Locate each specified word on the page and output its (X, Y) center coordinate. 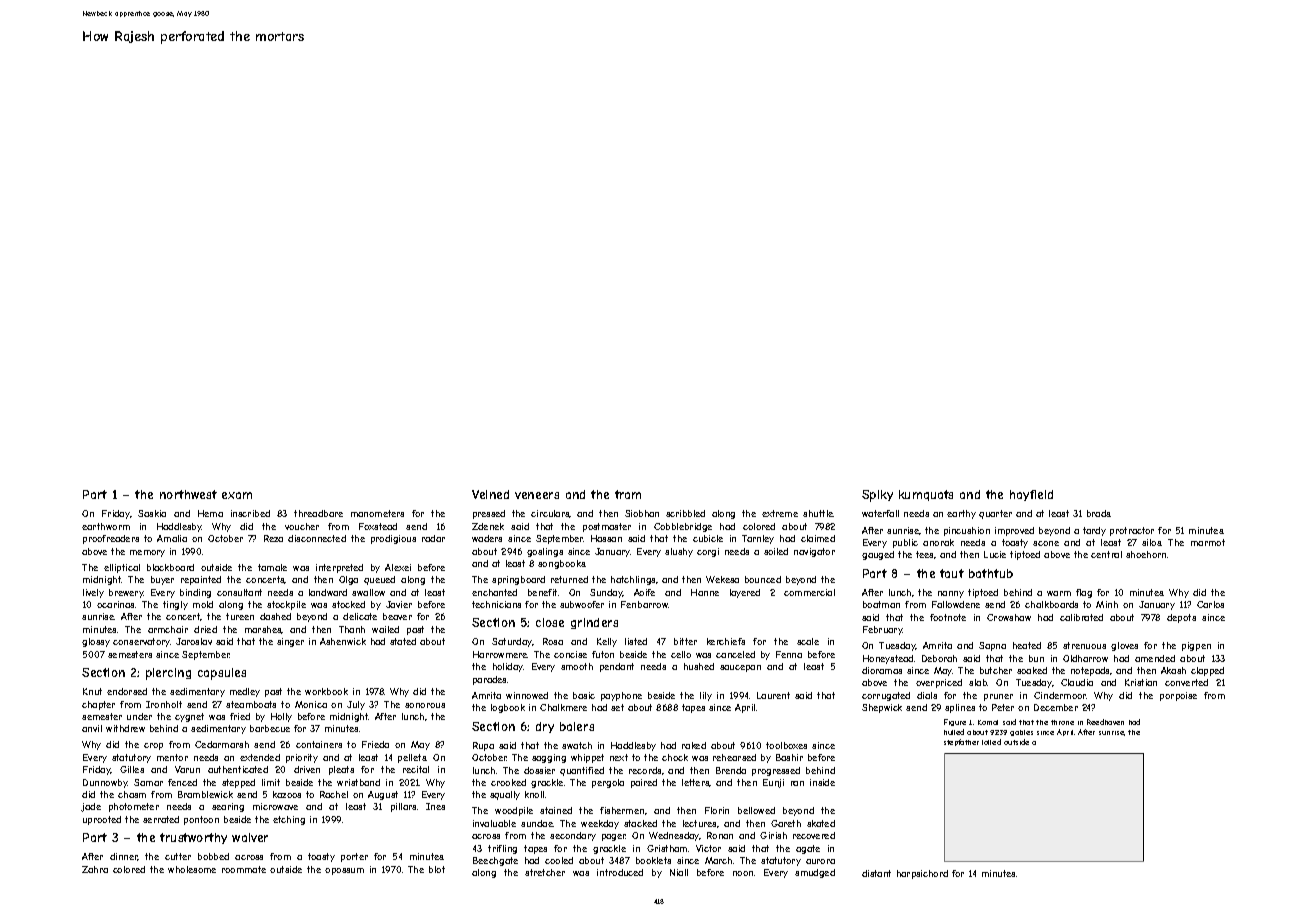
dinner (124, 857)
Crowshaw (1009, 617)
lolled (991, 742)
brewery (126, 593)
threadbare (318, 513)
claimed (818, 538)
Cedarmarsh (222, 744)
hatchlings (633, 580)
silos (1152, 542)
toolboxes (786, 745)
